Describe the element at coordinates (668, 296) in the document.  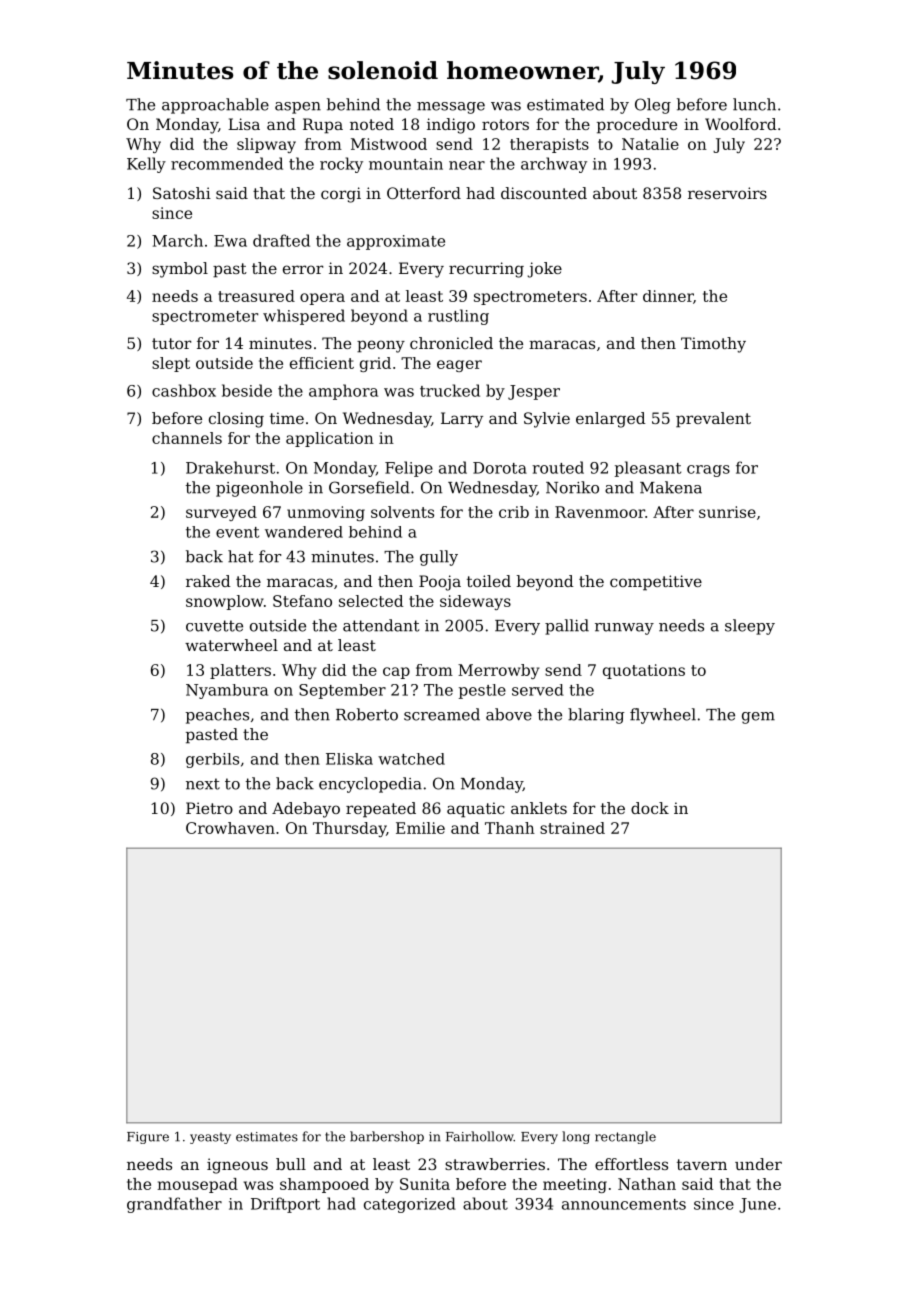
I see `dinner` at that location.
